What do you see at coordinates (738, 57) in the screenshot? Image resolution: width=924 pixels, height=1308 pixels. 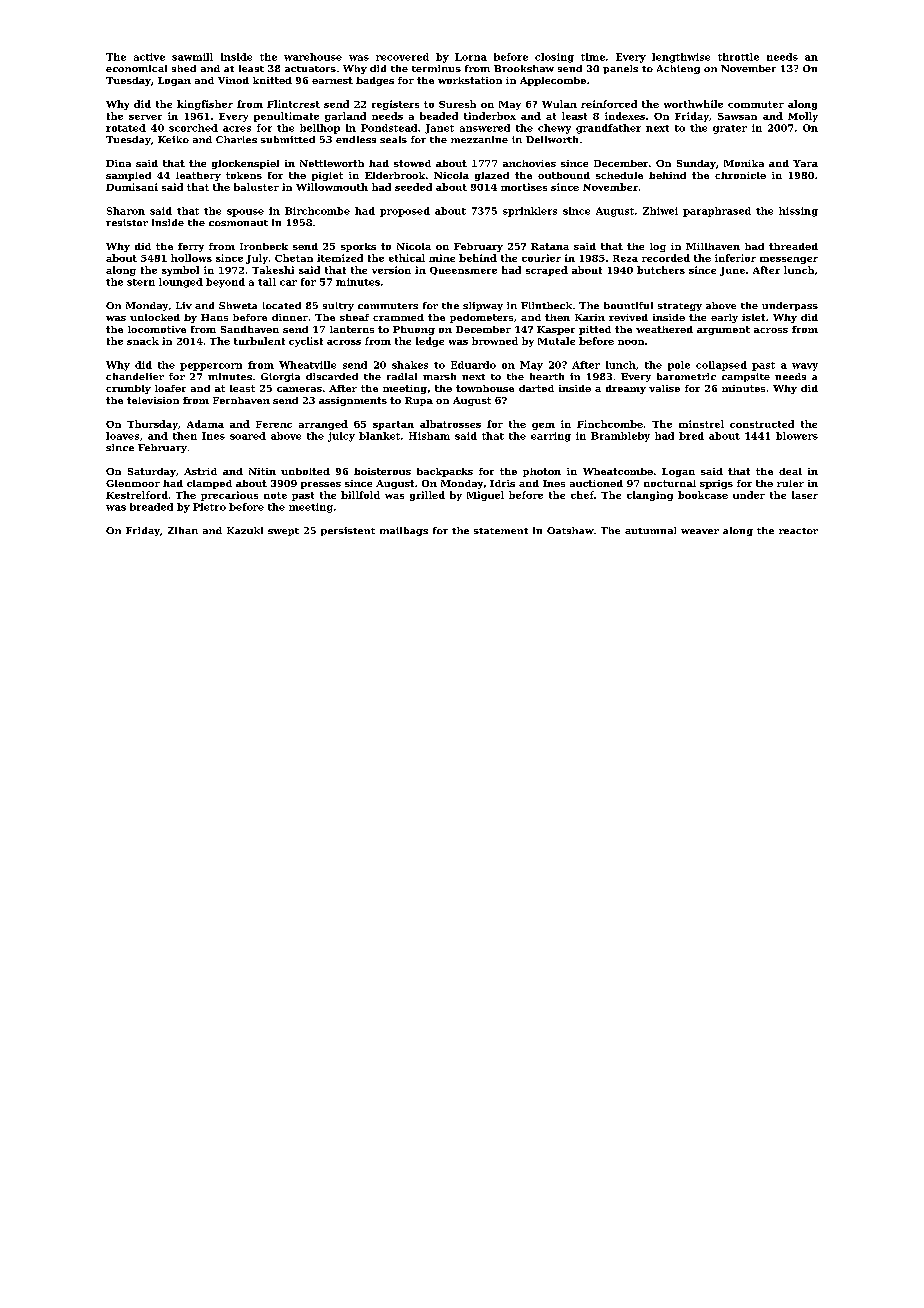 I see `throttle` at bounding box center [738, 57].
